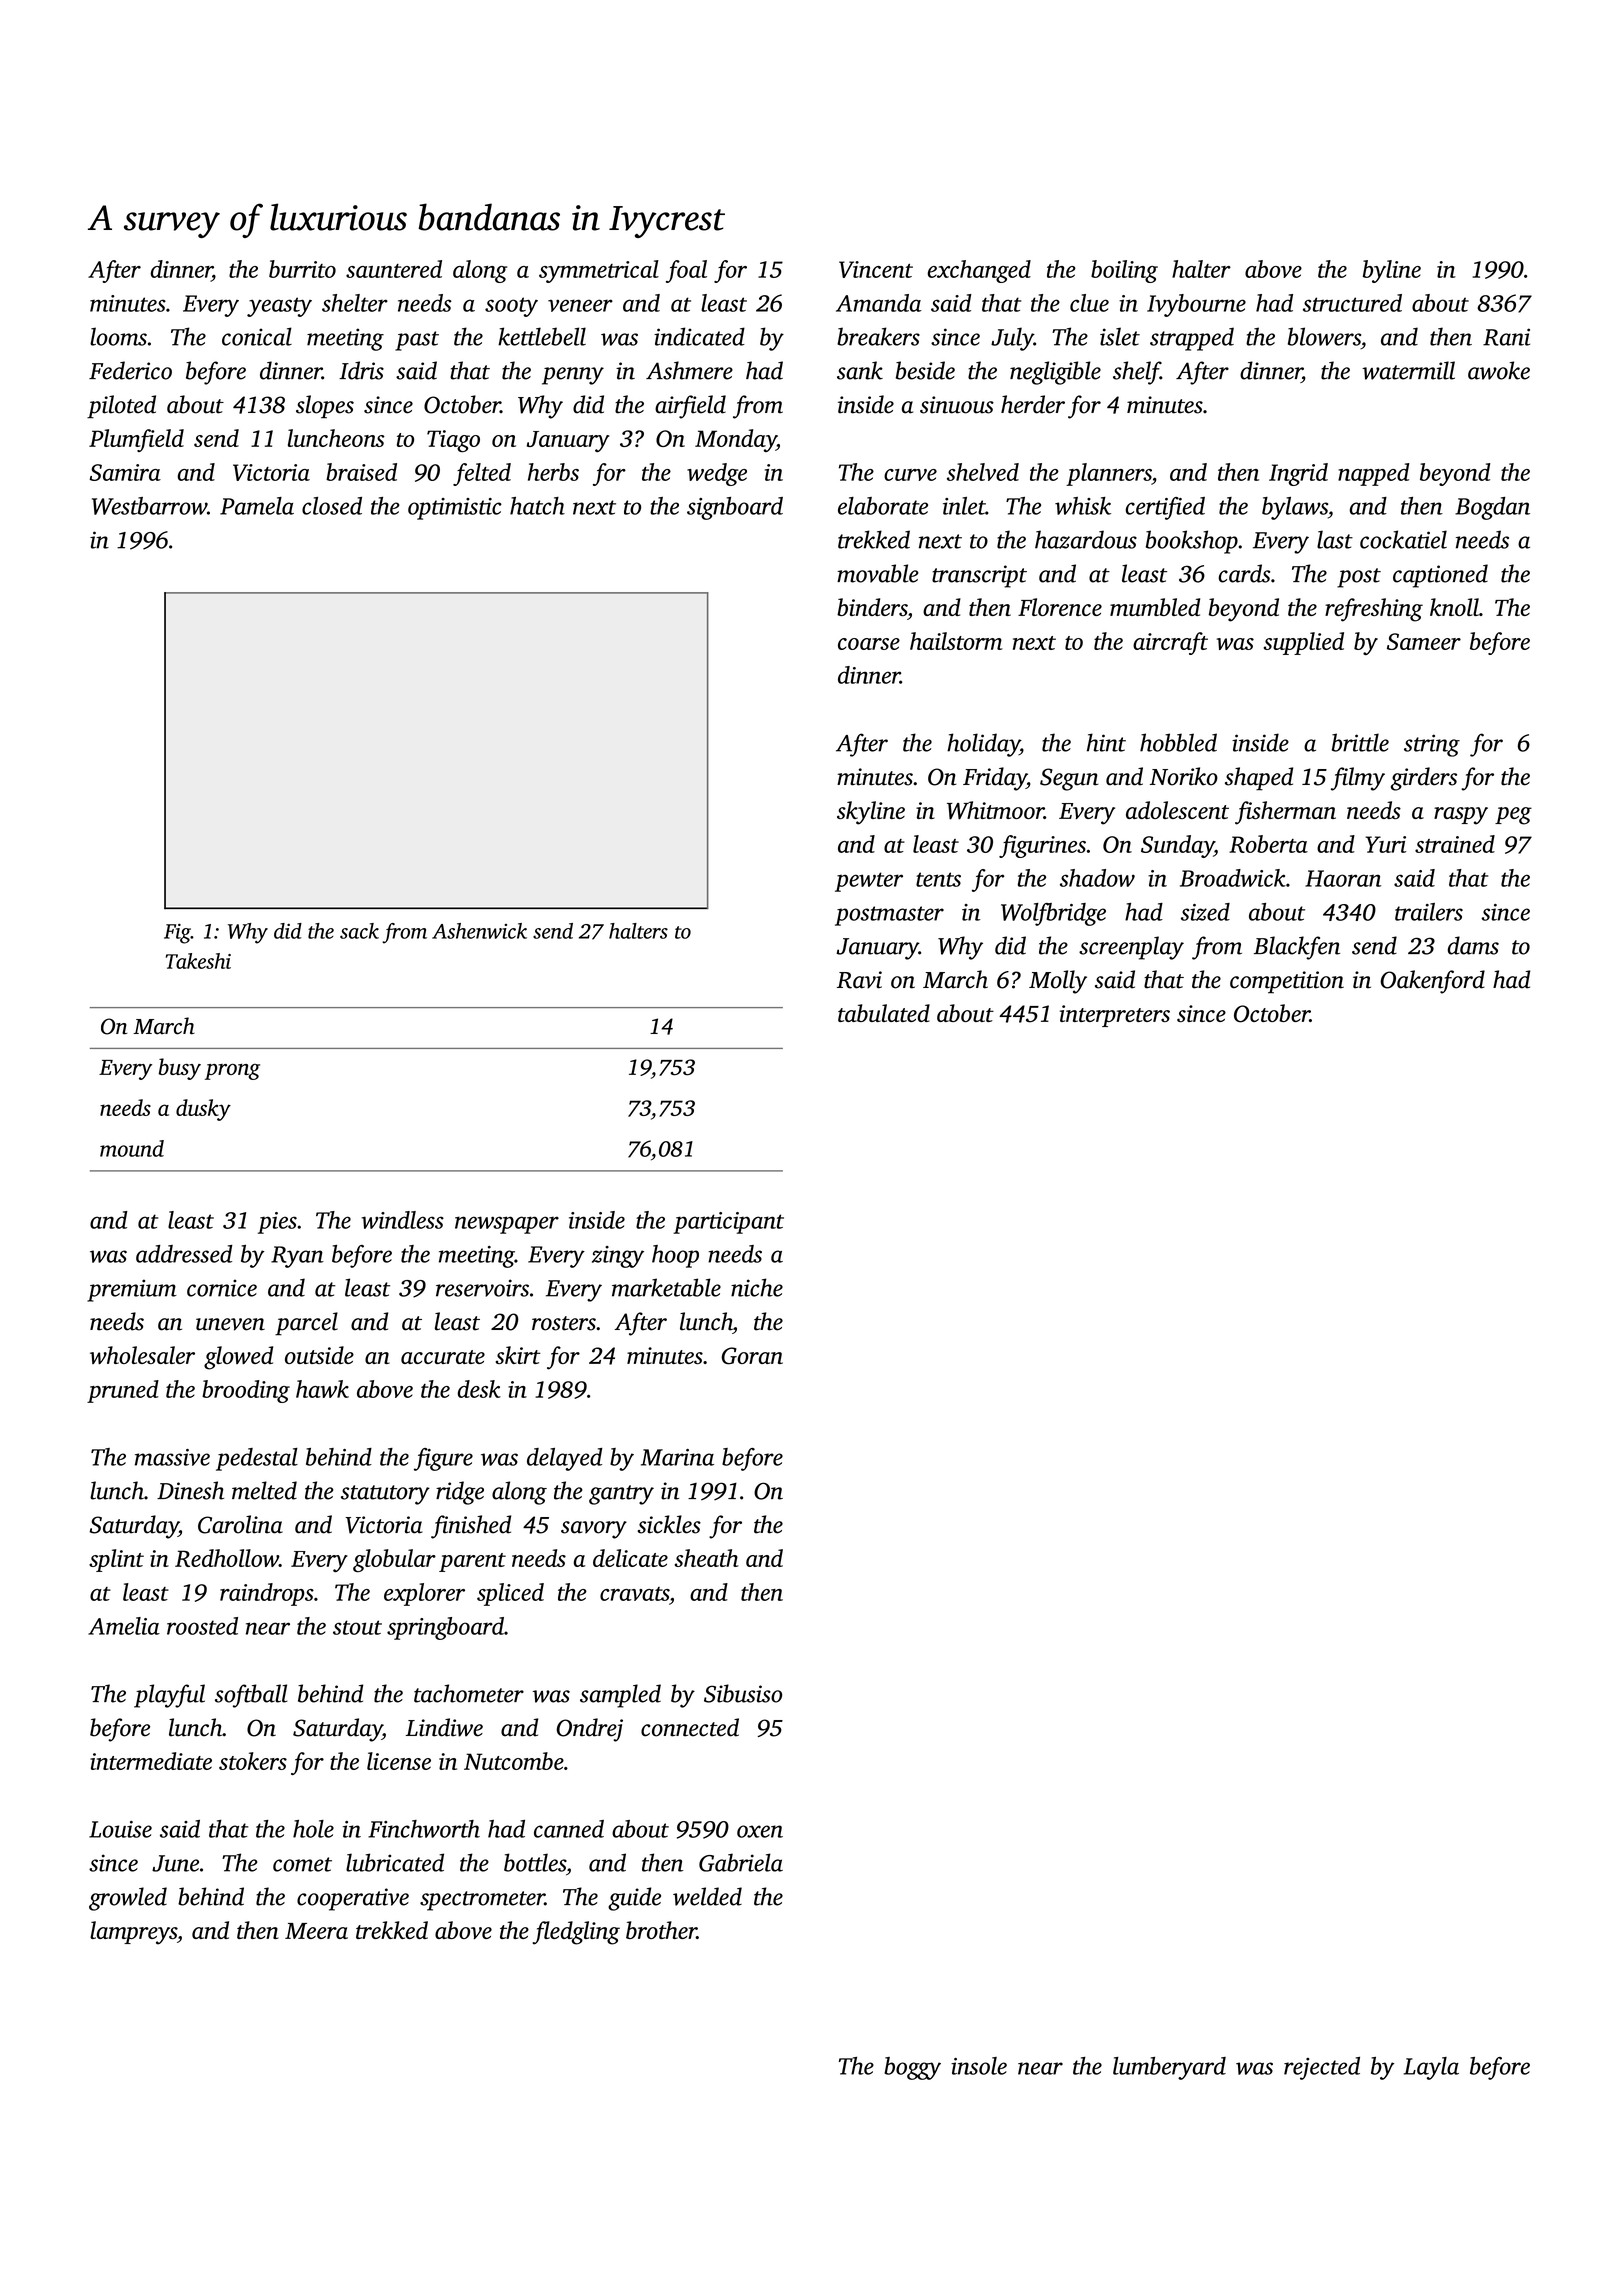  I want to click on Takeshi, so click(198, 961).
